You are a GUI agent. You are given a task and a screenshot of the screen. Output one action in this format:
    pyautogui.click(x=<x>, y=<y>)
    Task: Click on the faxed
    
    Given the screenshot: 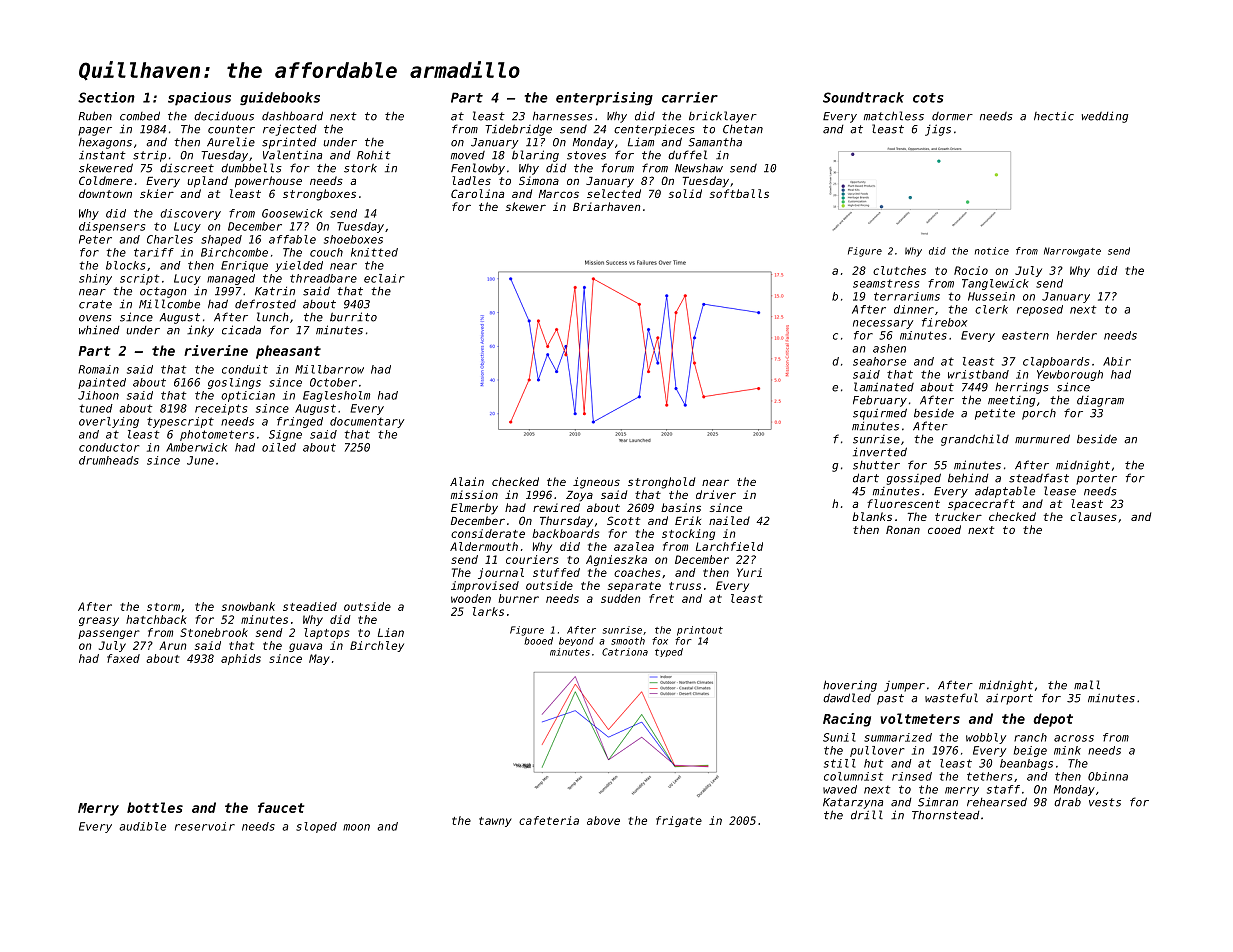 What is the action you would take?
    pyautogui.click(x=123, y=658)
